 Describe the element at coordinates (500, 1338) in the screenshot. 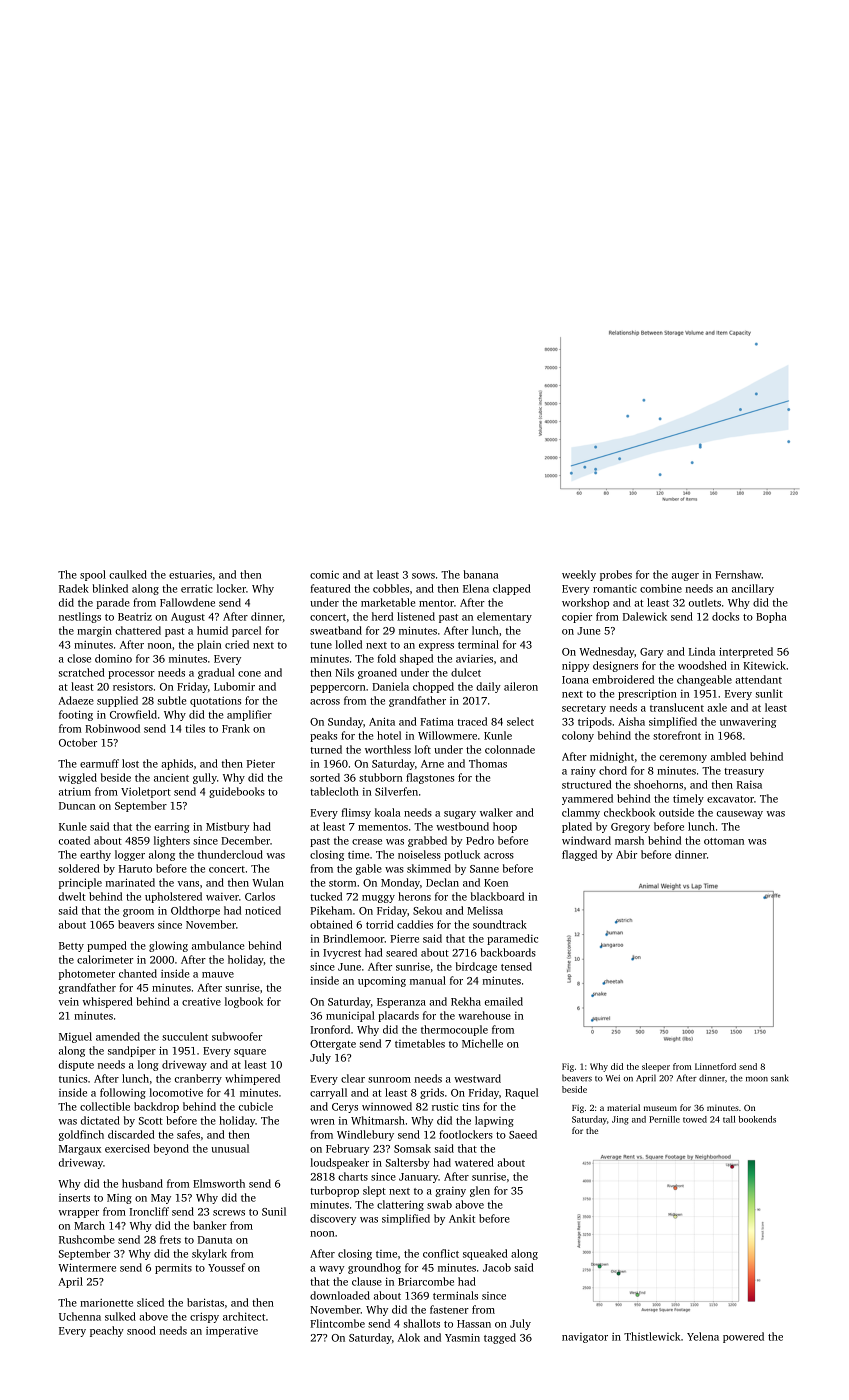

I see `tagged` at that location.
